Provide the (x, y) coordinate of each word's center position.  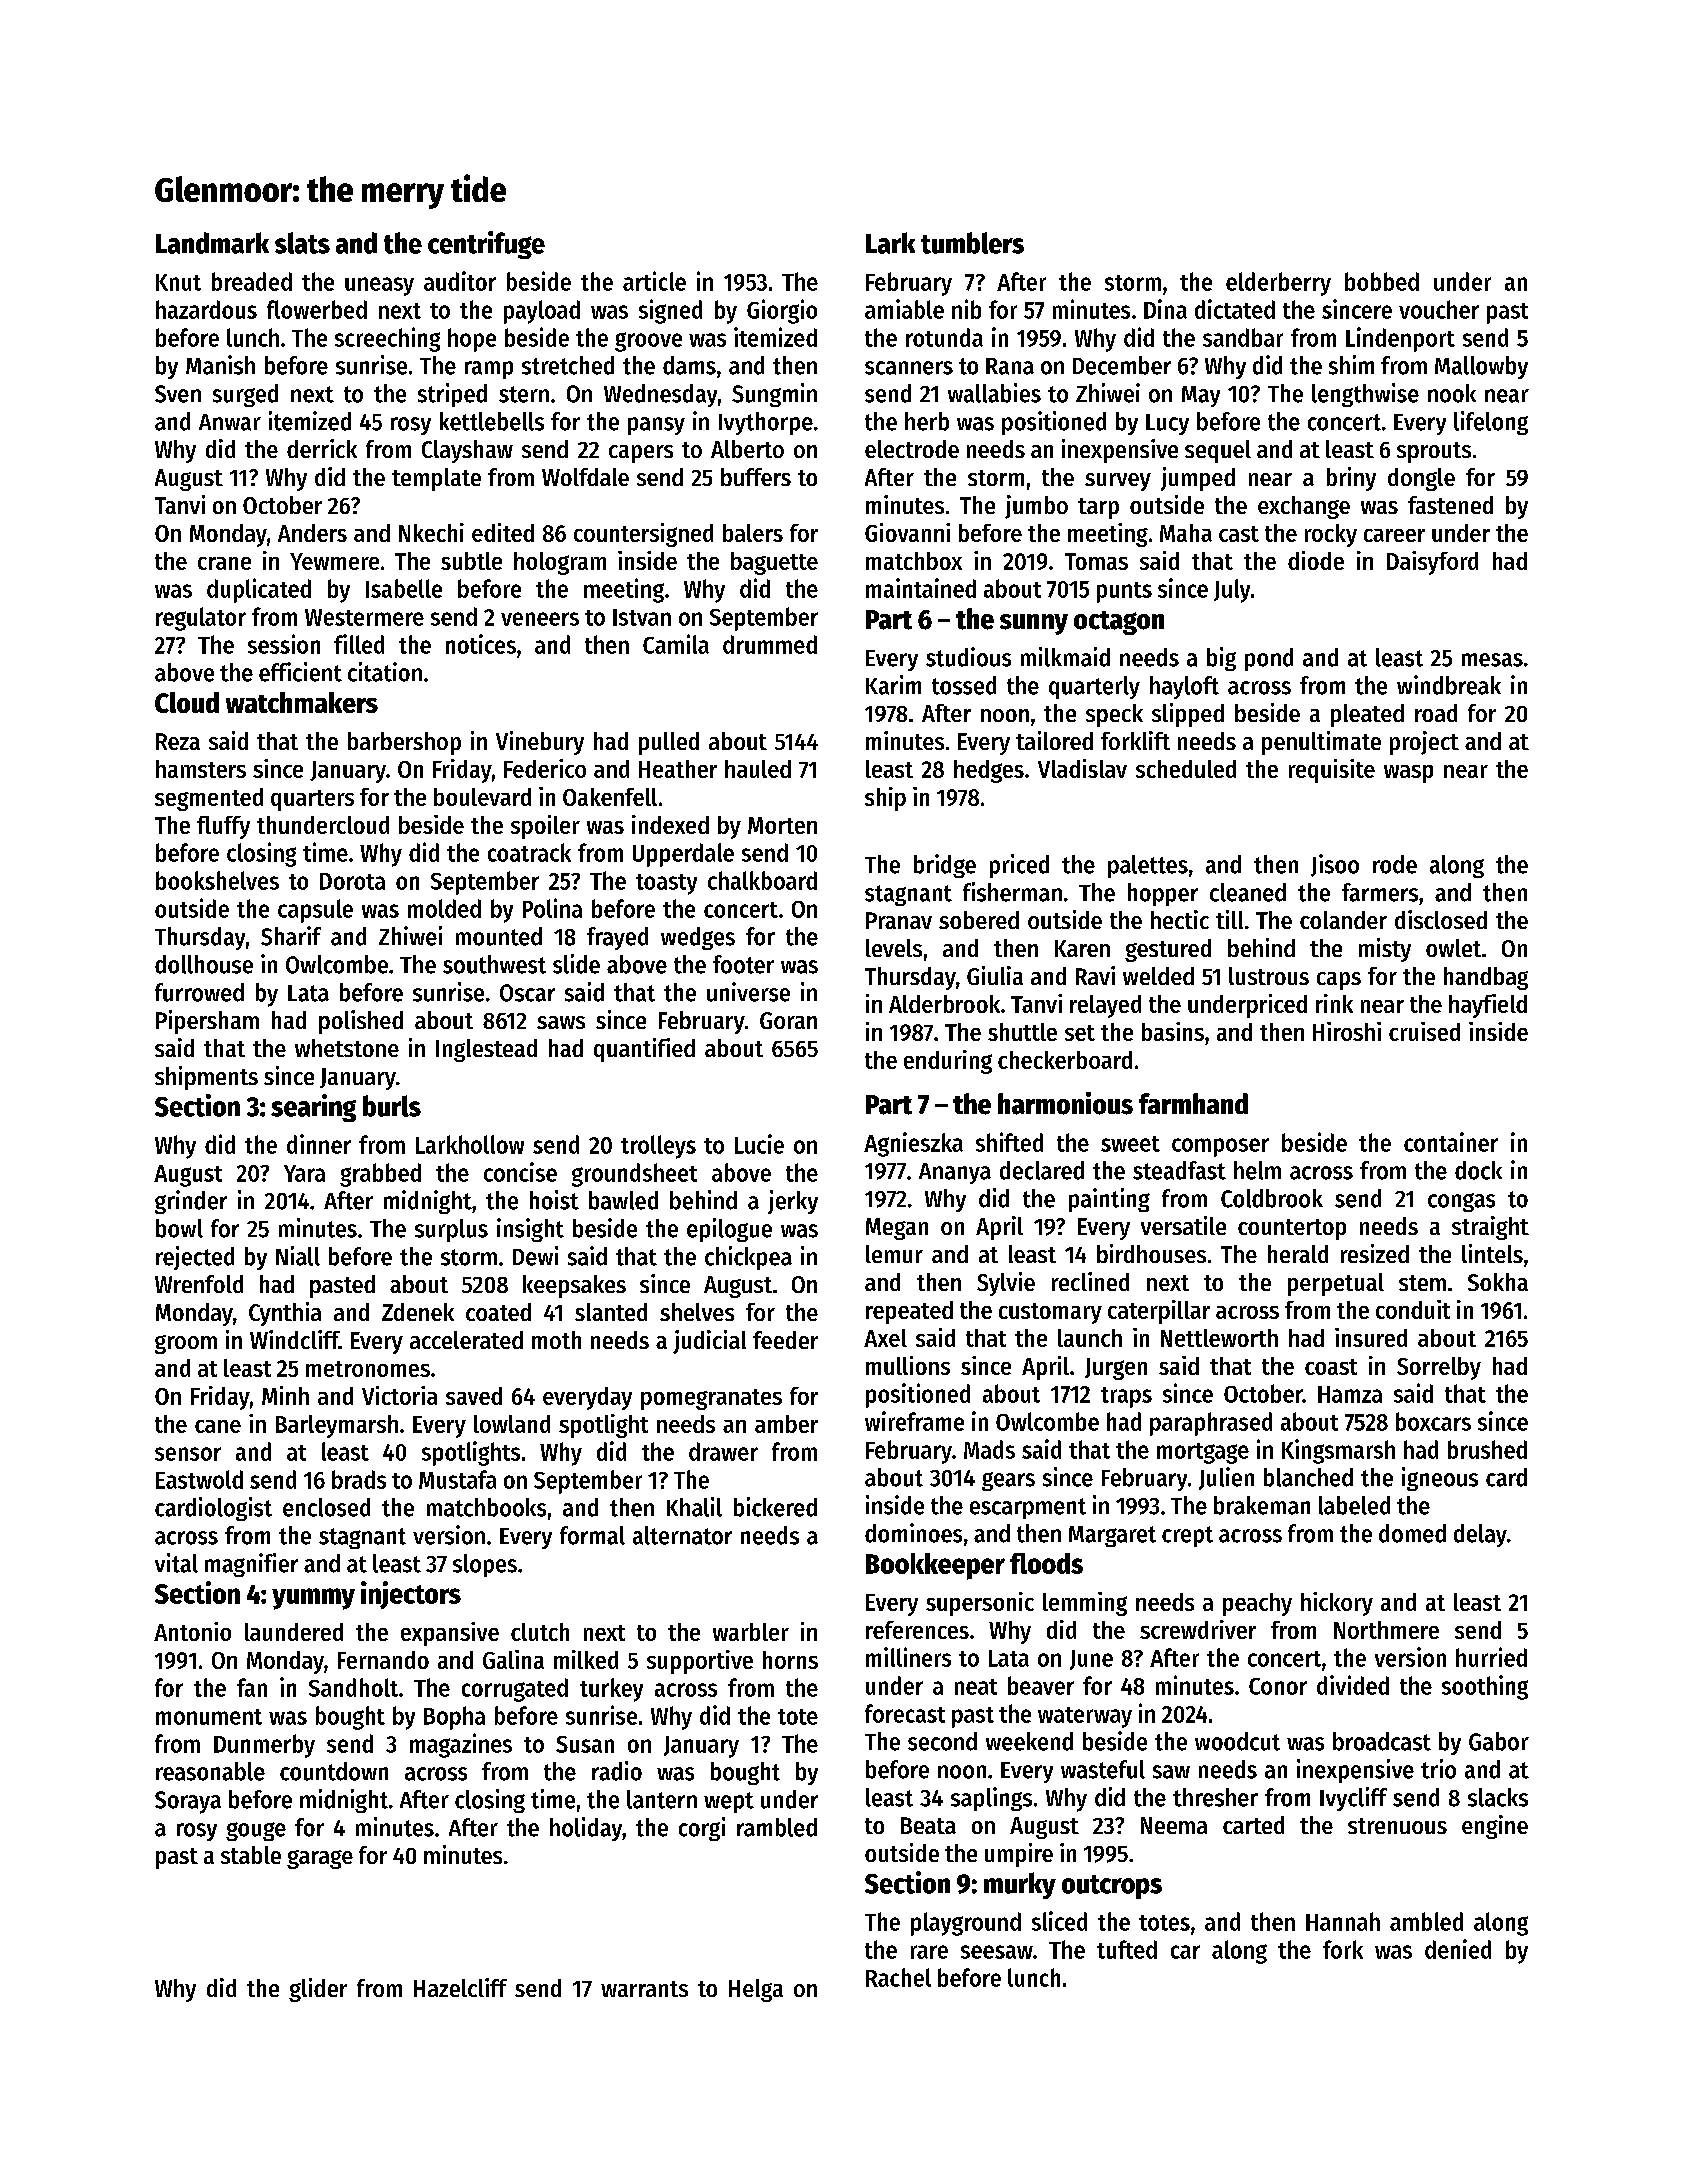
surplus (451, 1230)
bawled (623, 1200)
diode (1316, 560)
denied (1458, 1949)
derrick (322, 448)
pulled (669, 743)
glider (318, 1990)
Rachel (898, 1977)
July (1232, 591)
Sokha (1498, 1282)
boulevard (482, 797)
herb (927, 421)
